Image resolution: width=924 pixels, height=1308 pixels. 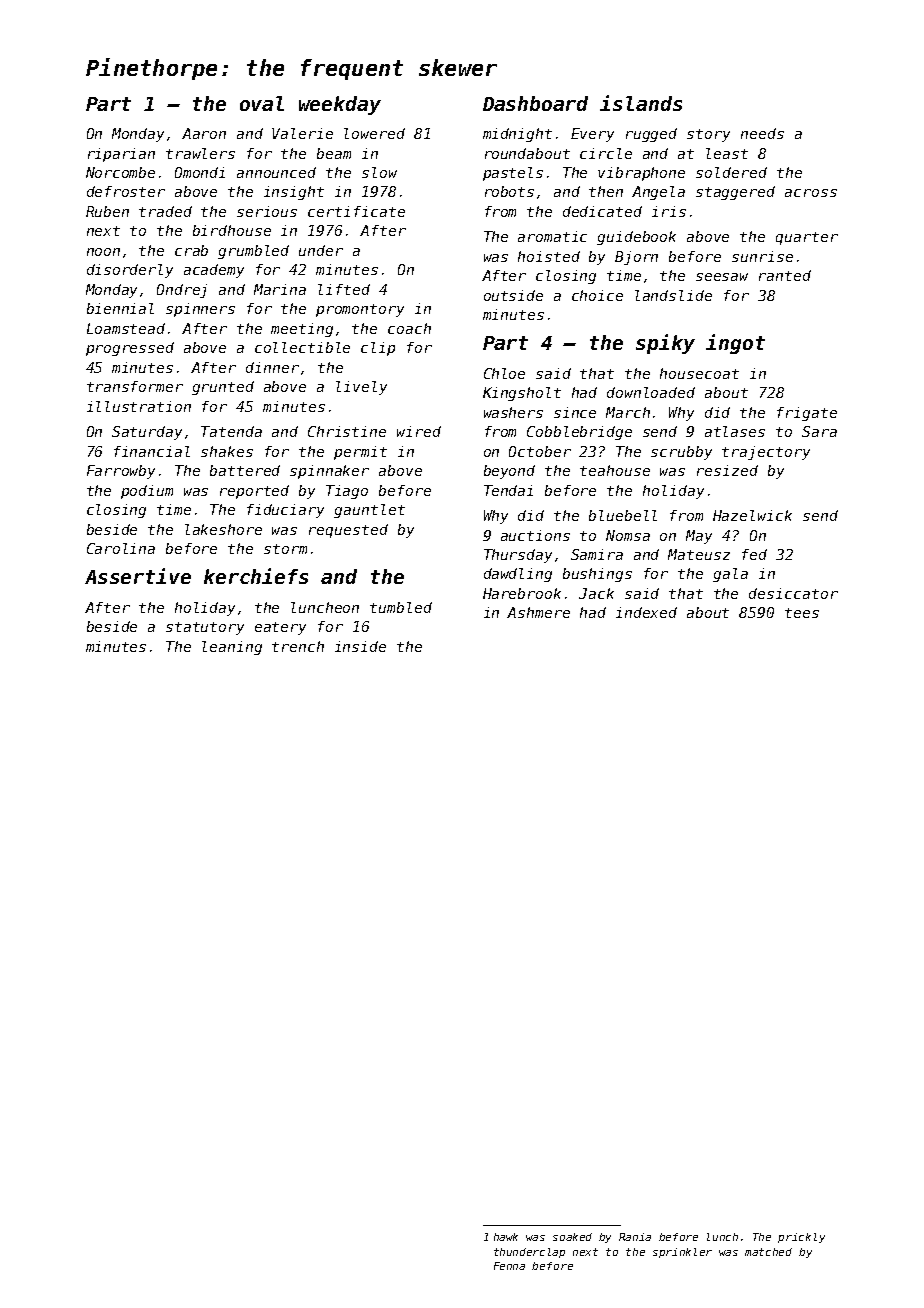 I want to click on leaning, so click(x=232, y=648).
